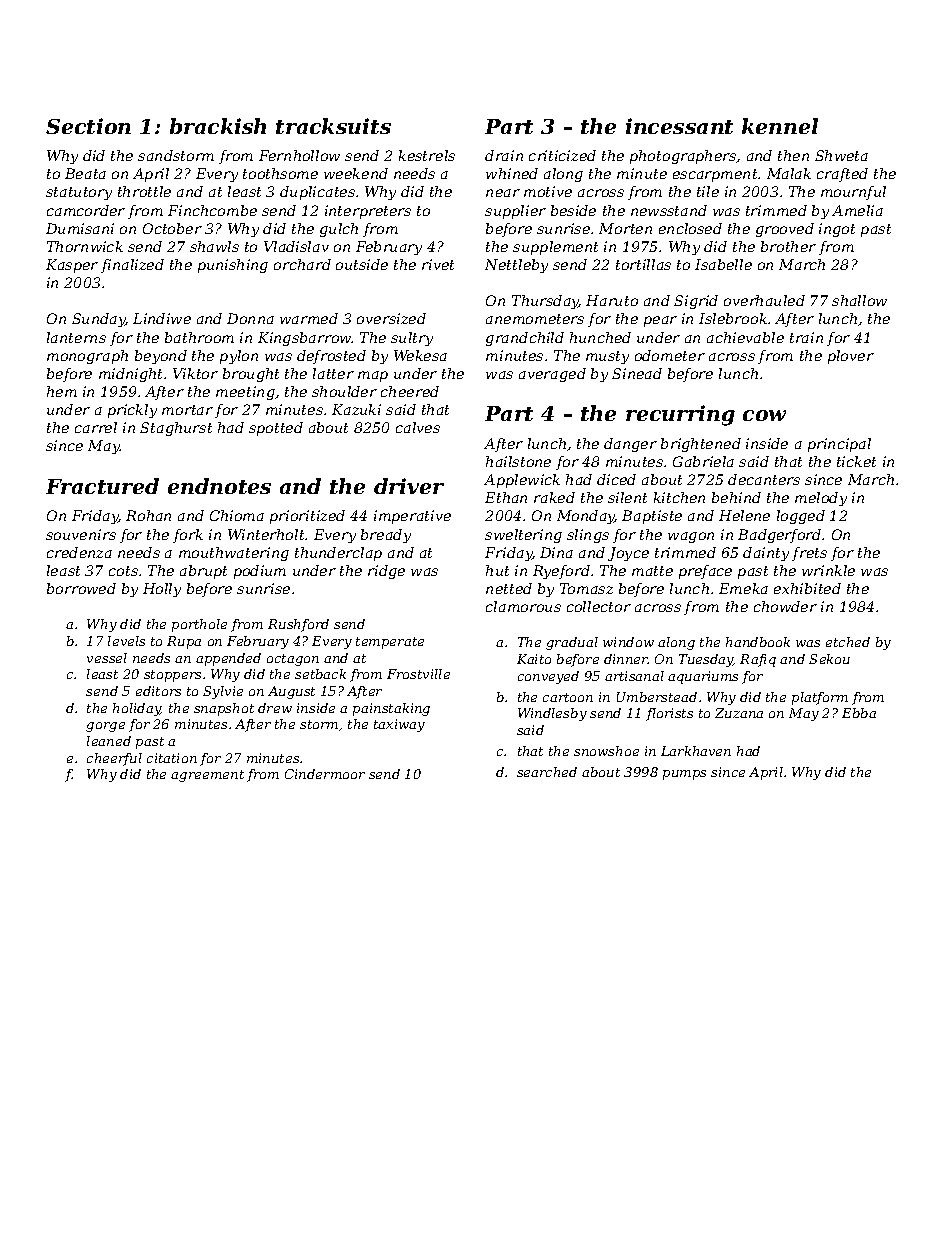  What do you see at coordinates (88, 126) in the image?
I see `Section` at bounding box center [88, 126].
